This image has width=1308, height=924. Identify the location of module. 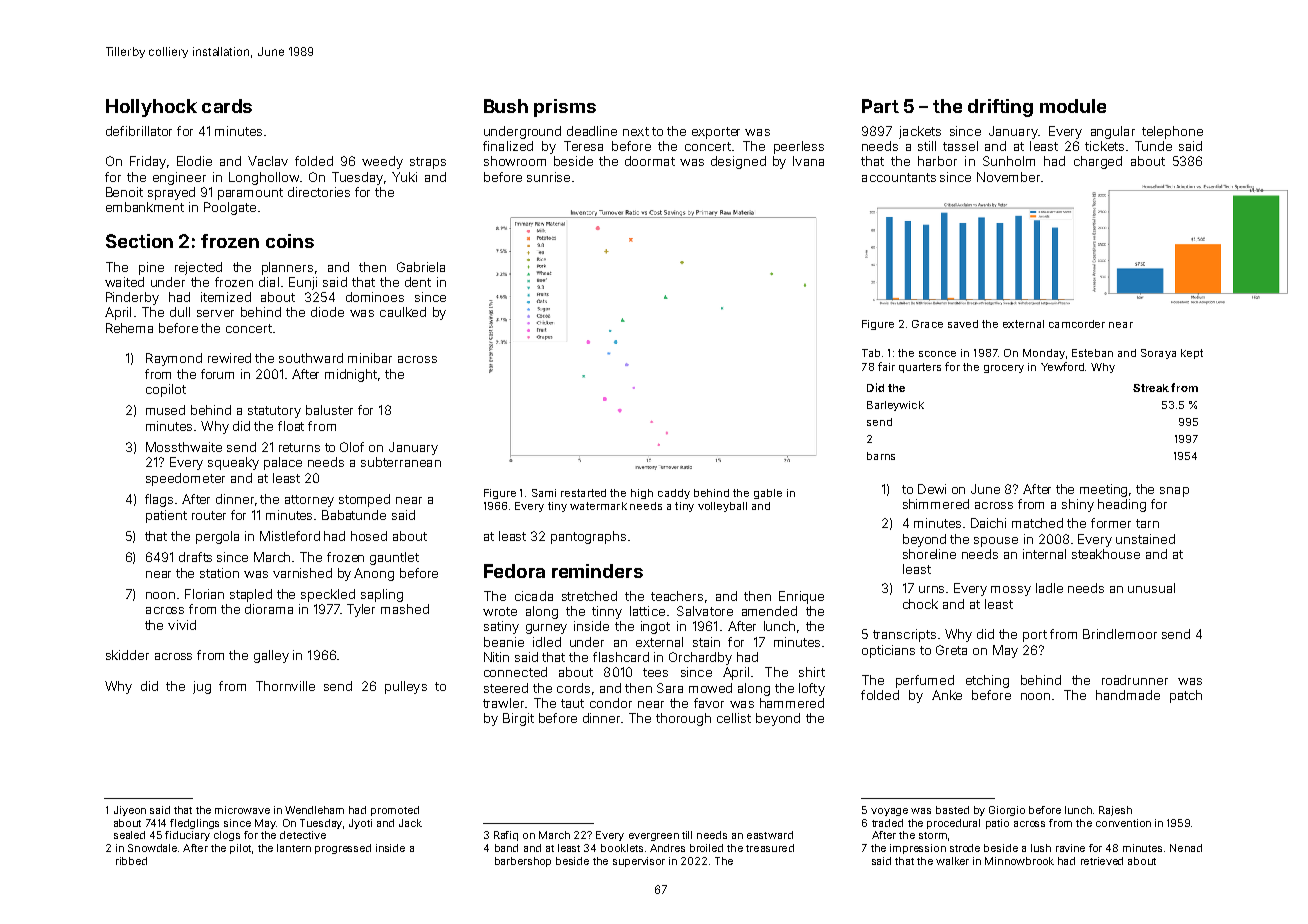
(1073, 106).
